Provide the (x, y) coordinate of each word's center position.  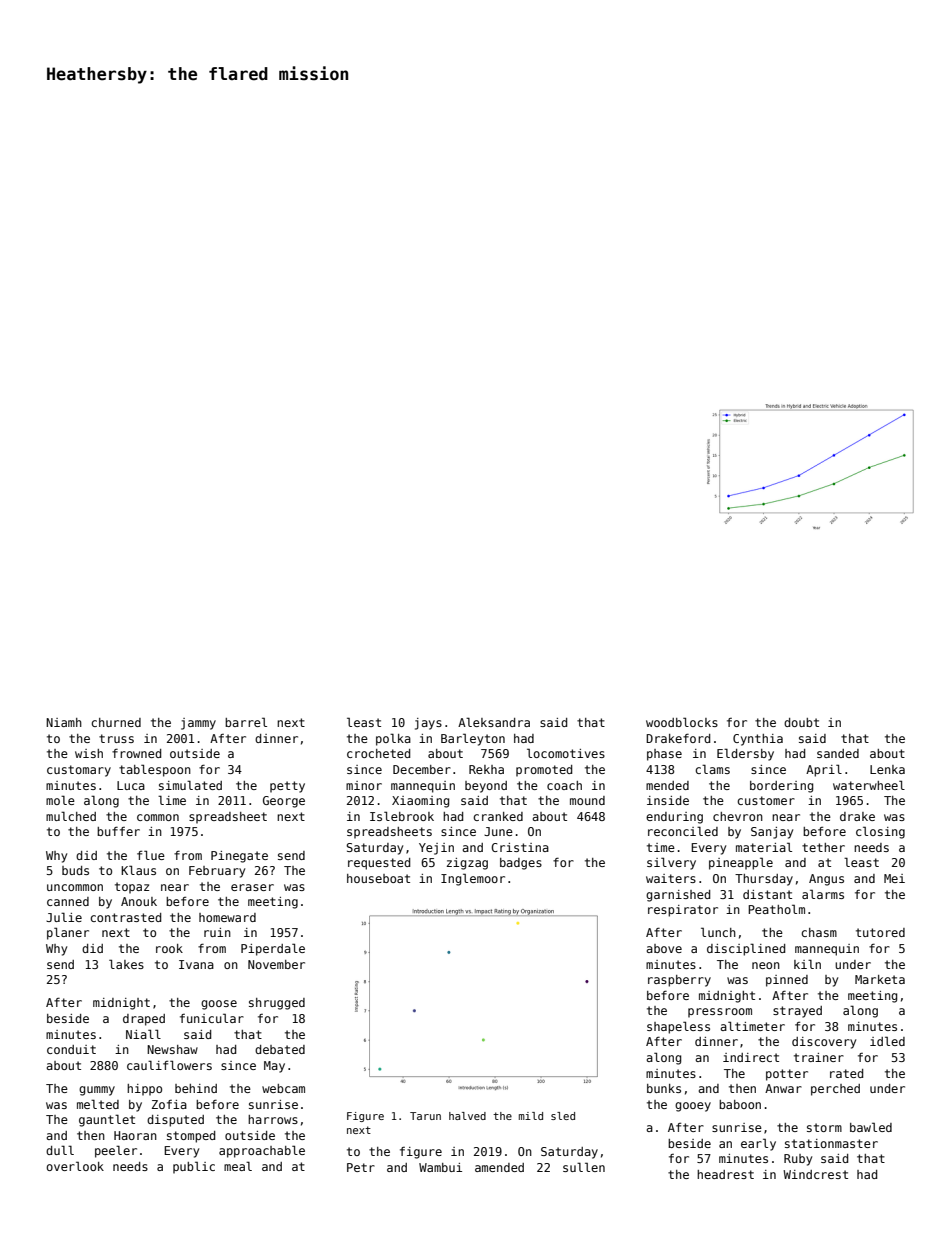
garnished (678, 896)
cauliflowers (169, 1065)
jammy (198, 724)
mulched (71, 816)
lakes (126, 964)
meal (238, 1166)
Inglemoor (473, 879)
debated (280, 1049)
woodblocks (682, 722)
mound (587, 800)
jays (428, 724)
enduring (674, 818)
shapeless (678, 1027)
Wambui (440, 1167)
